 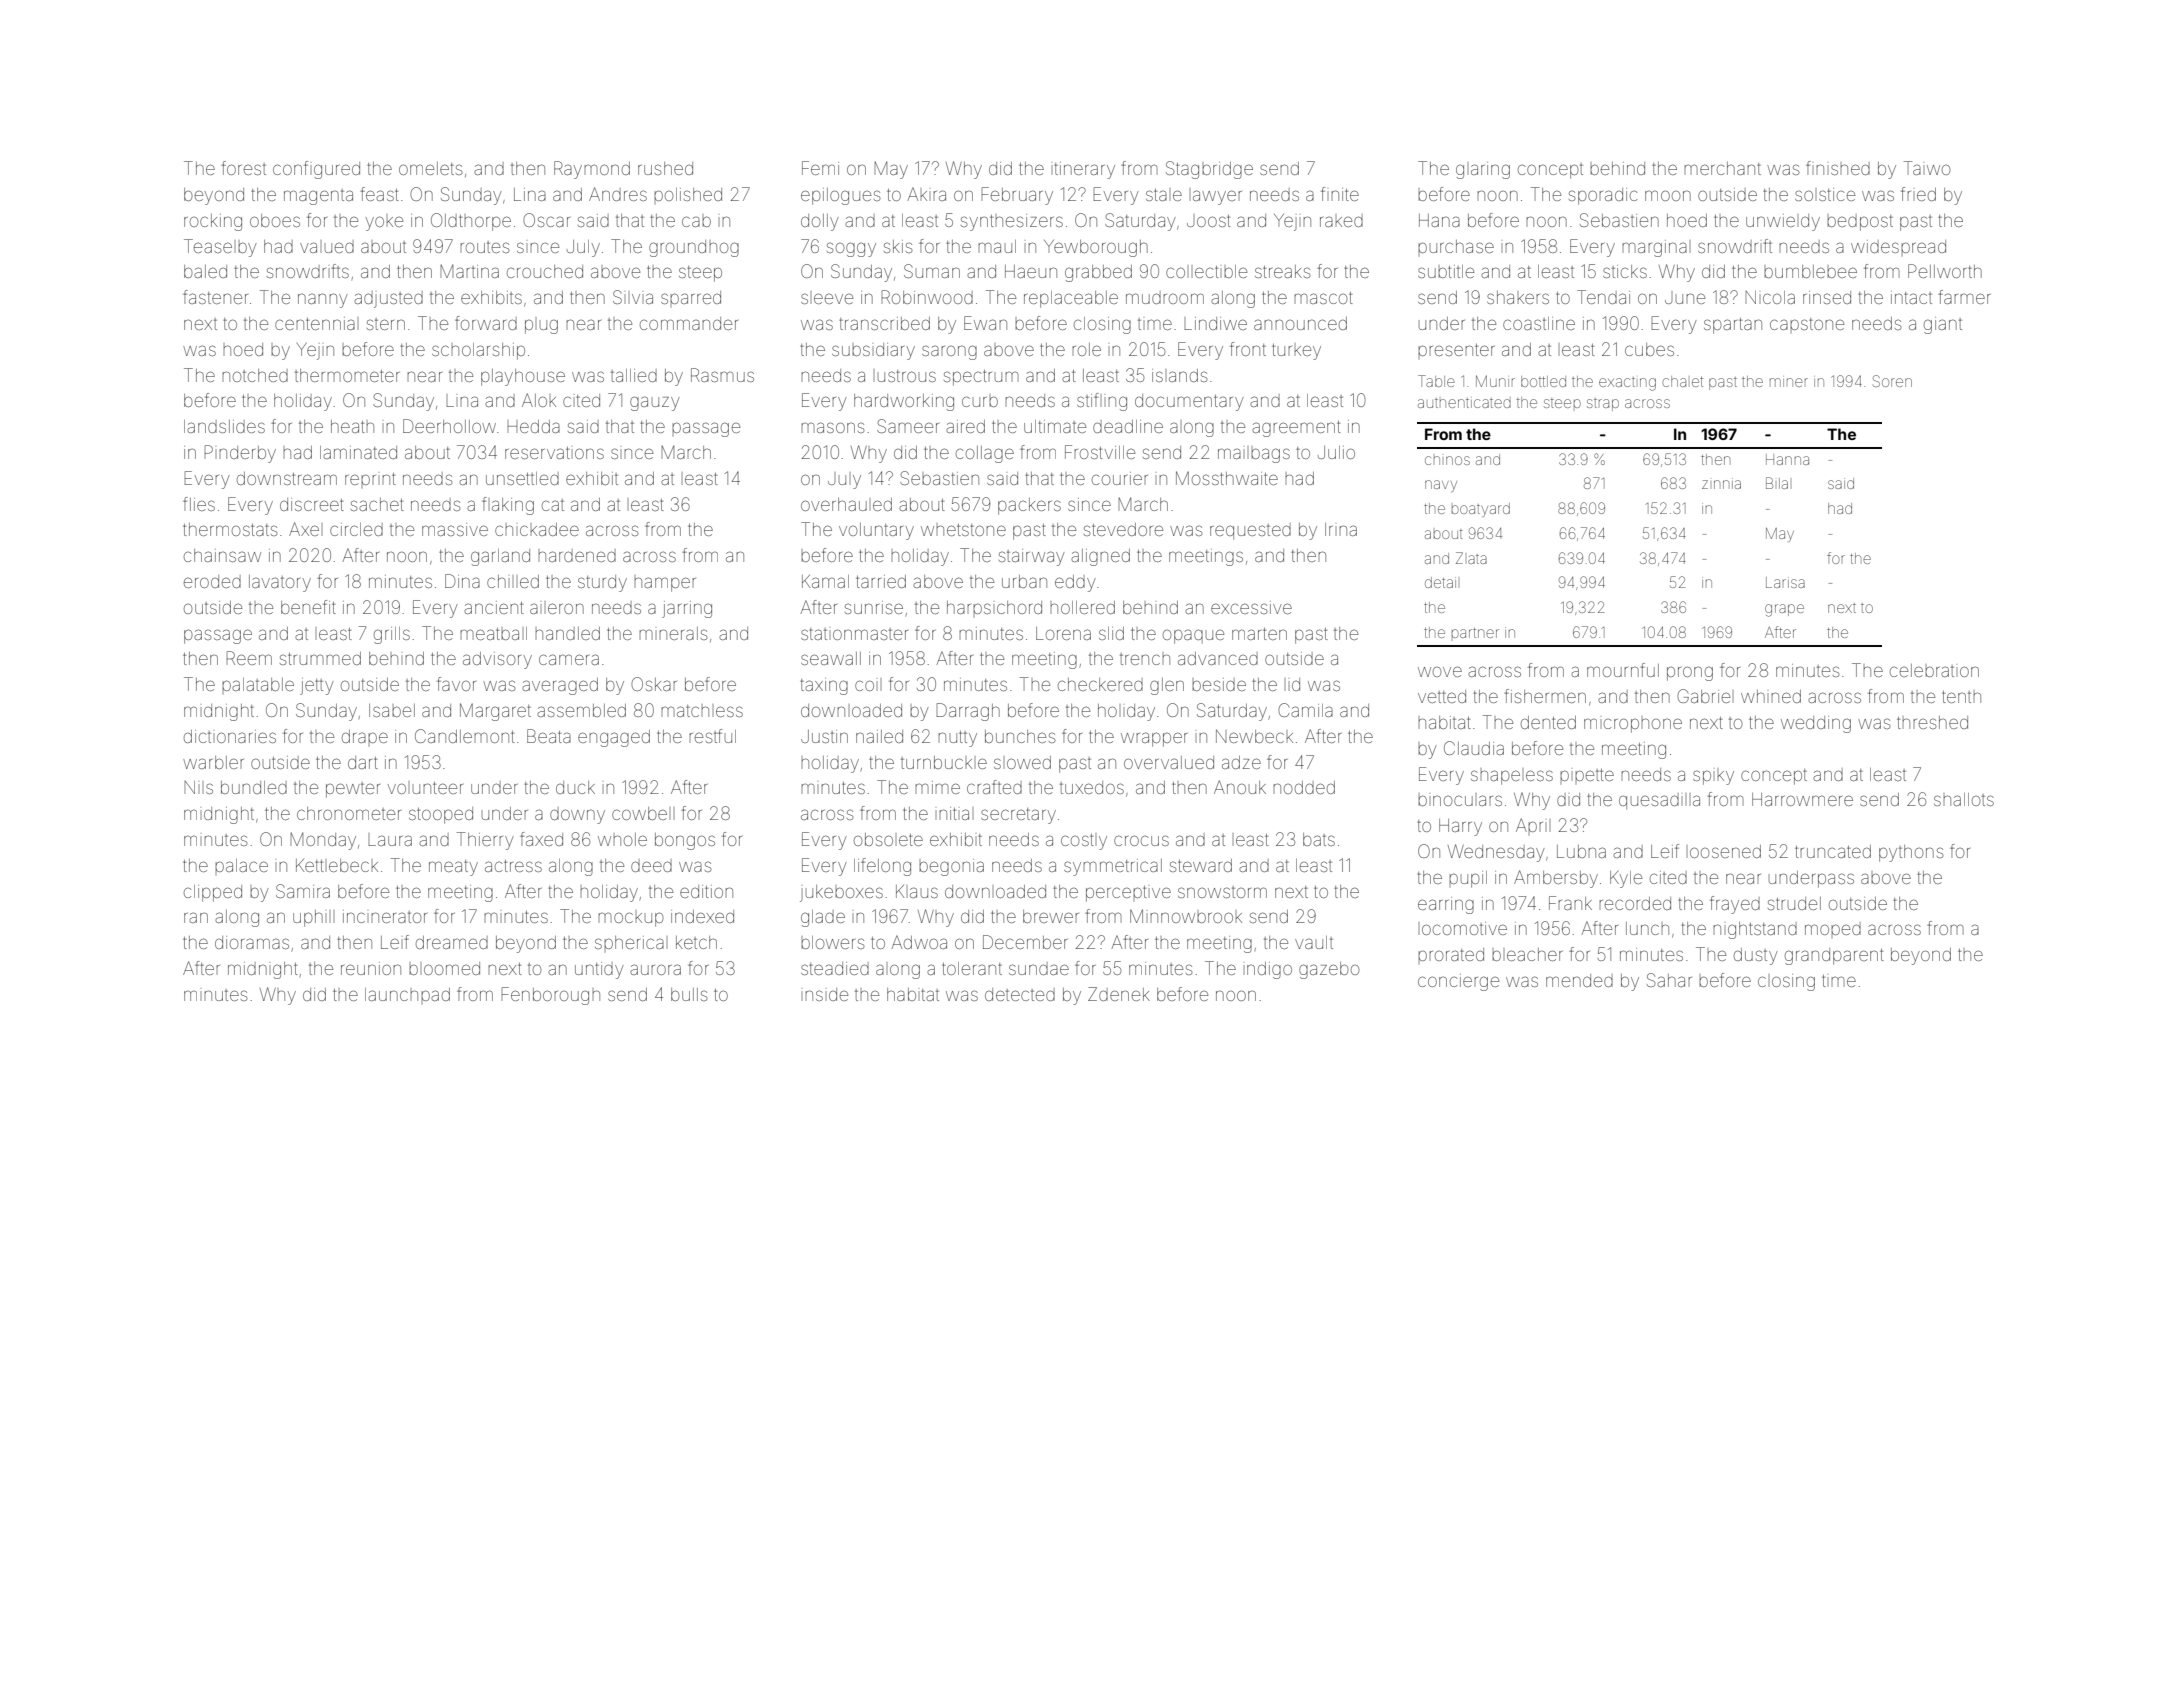 I want to click on notched, so click(x=255, y=375).
